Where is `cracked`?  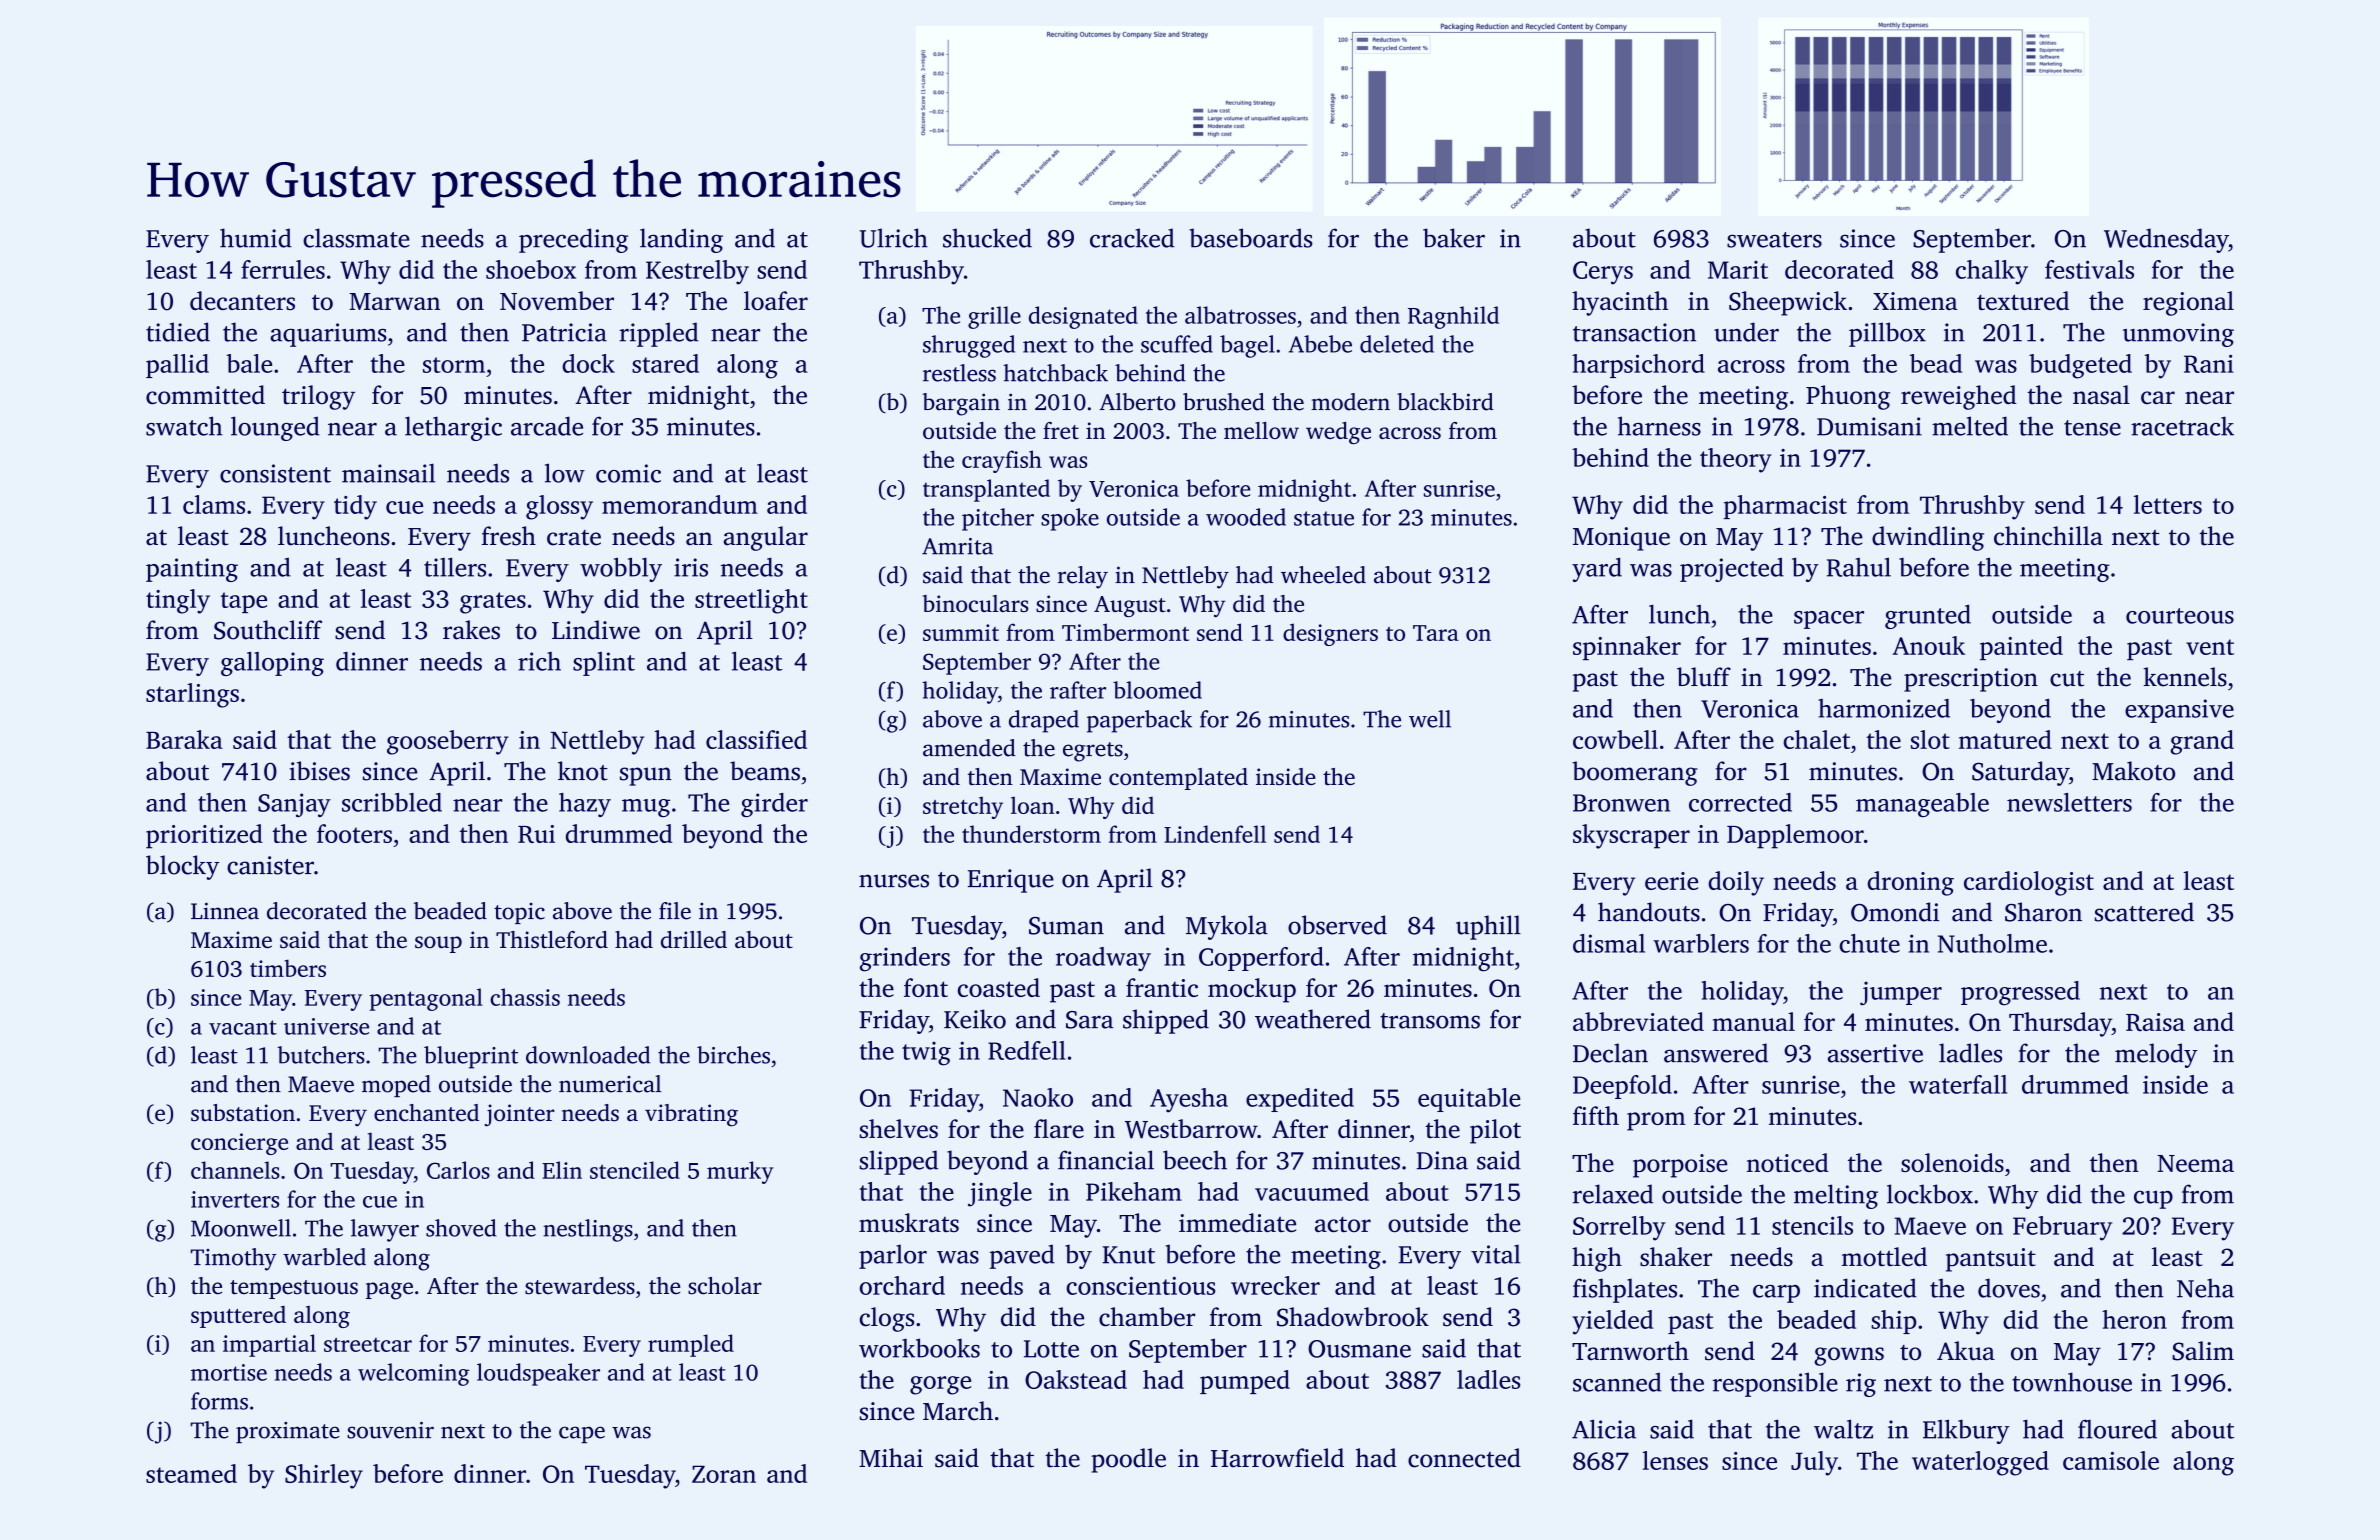 cracked is located at coordinates (1132, 238).
